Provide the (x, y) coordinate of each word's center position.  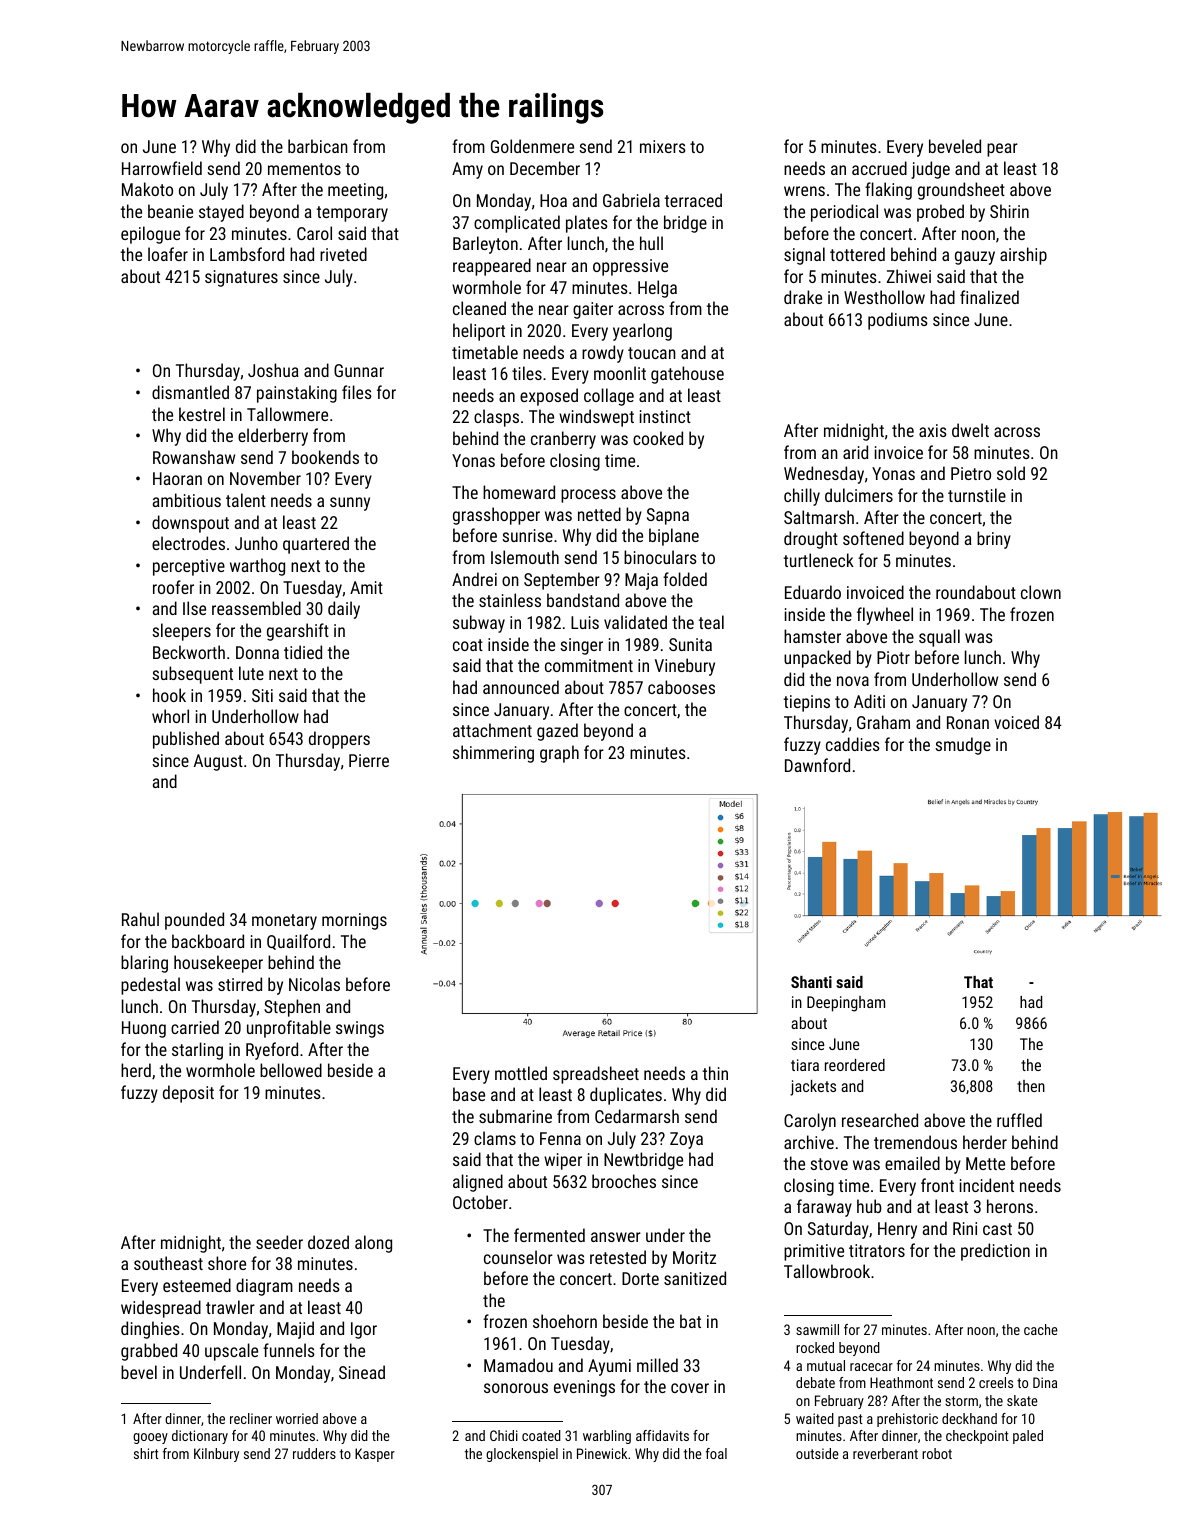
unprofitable (289, 1029)
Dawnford (817, 765)
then (1031, 1086)
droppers (339, 740)
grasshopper (496, 516)
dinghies (150, 1330)
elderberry (273, 437)
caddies (853, 744)
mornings (354, 921)
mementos (304, 169)
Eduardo (813, 592)
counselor (518, 1257)
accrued (879, 168)
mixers (663, 146)
